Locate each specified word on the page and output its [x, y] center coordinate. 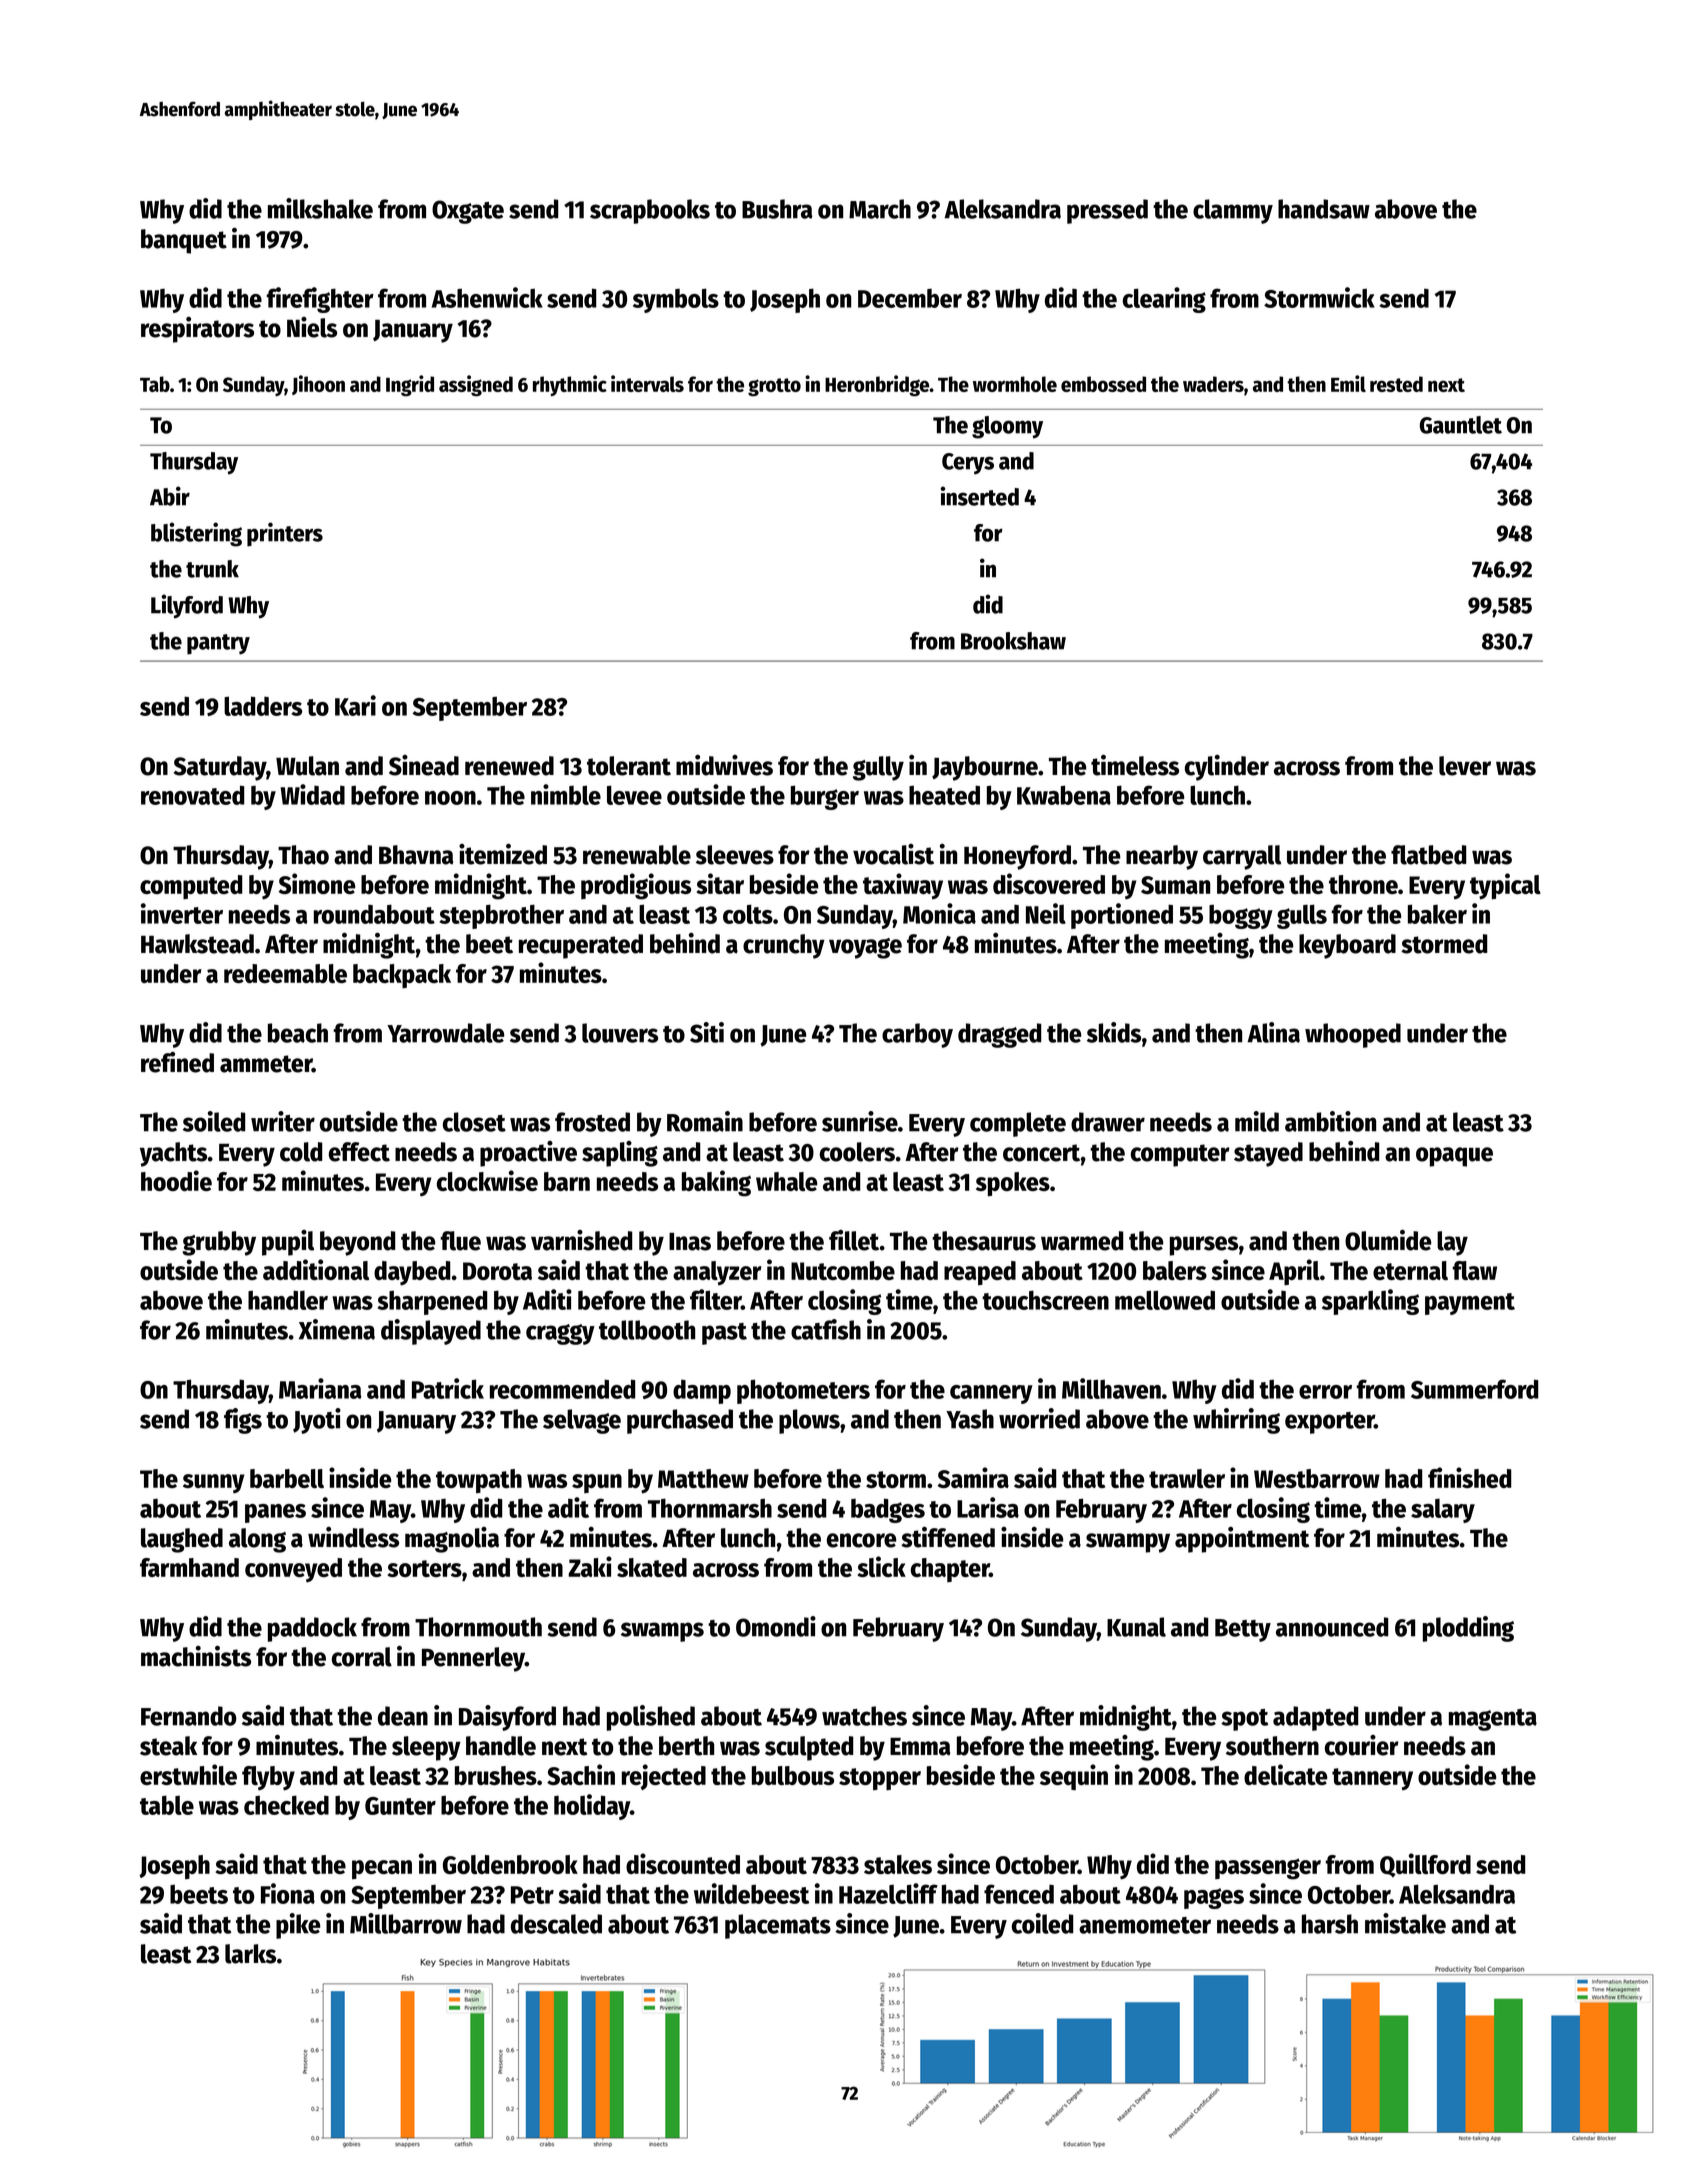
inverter [182, 913]
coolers [857, 1152]
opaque [1454, 1157]
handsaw [1324, 209]
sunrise [860, 1121]
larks [250, 1954]
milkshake [320, 208]
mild [1257, 1121]
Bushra [777, 209]
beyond [358, 1243]
